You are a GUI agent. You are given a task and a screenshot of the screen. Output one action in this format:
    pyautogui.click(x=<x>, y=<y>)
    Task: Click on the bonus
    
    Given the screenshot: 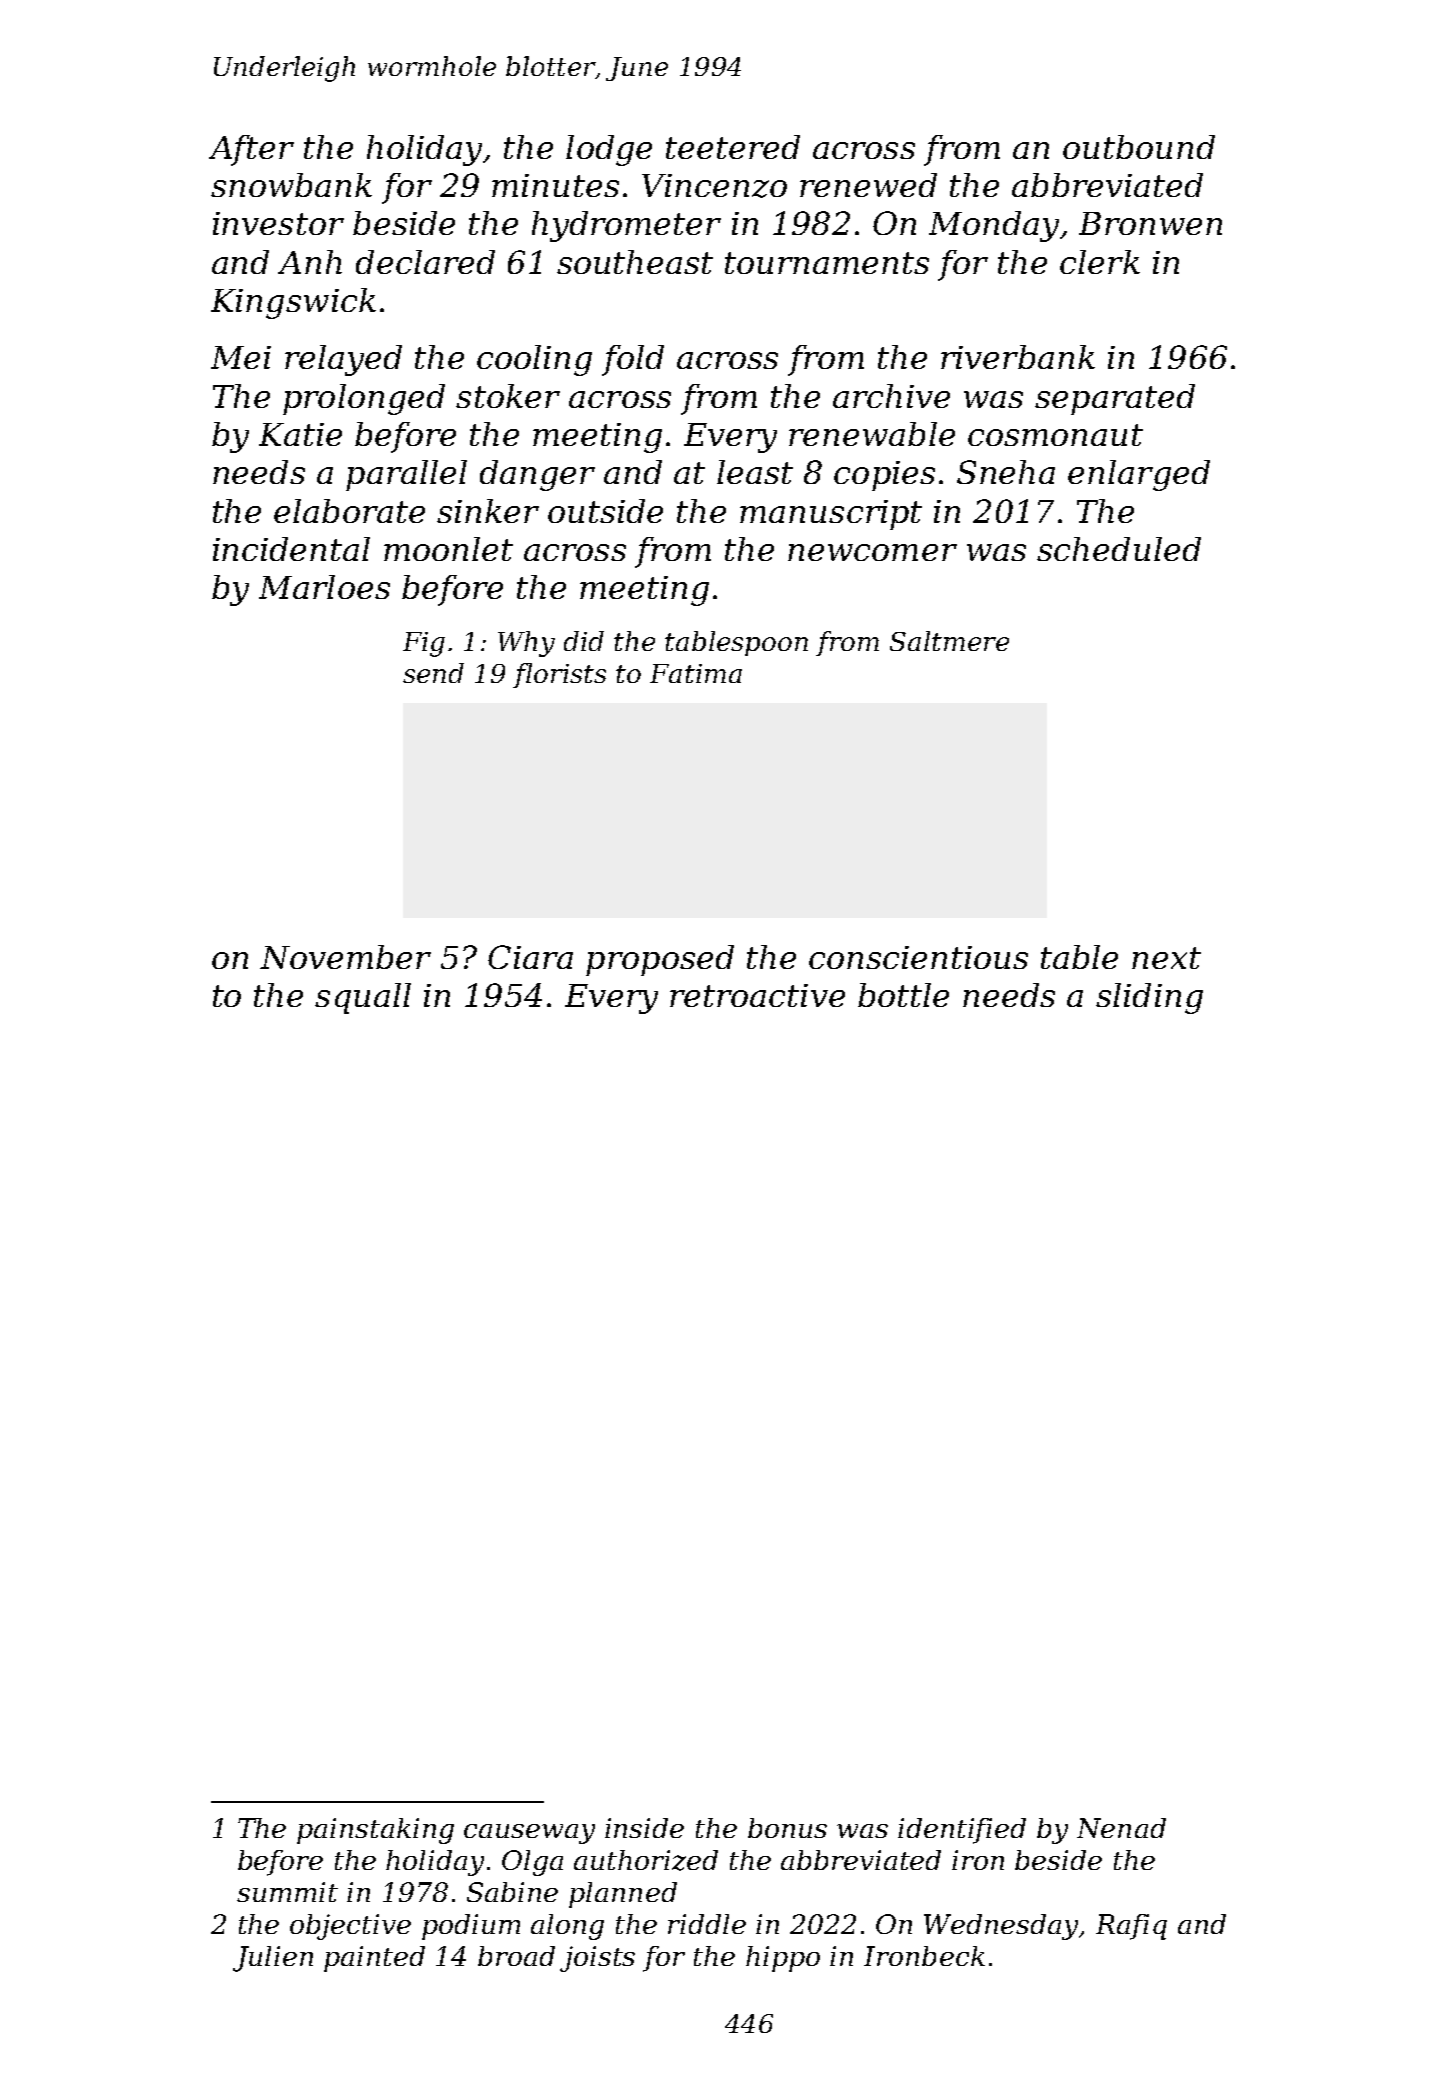 What is the action you would take?
    pyautogui.click(x=787, y=1828)
